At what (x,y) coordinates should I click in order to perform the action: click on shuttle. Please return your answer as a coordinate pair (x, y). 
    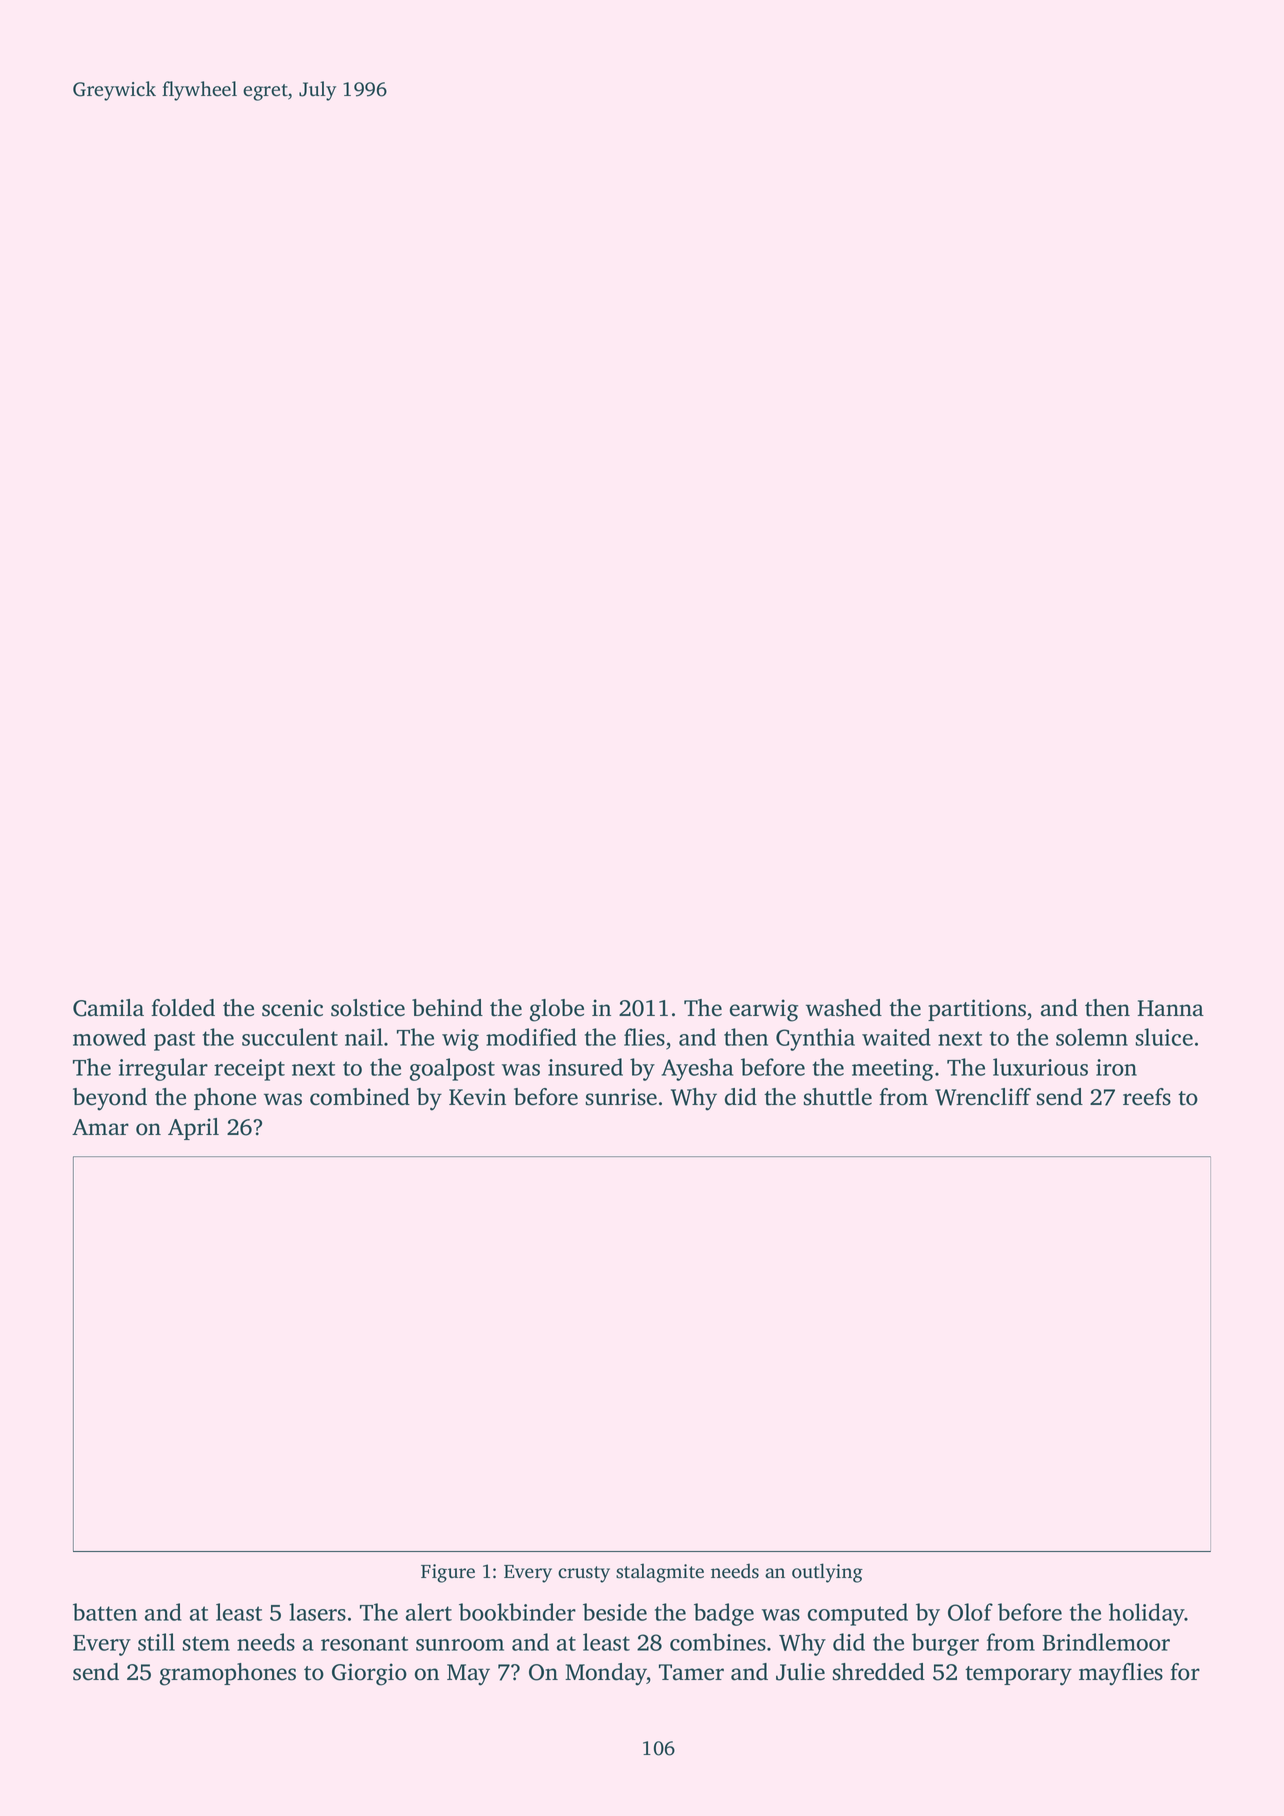
    Looking at the image, I should click on (837, 1097).
